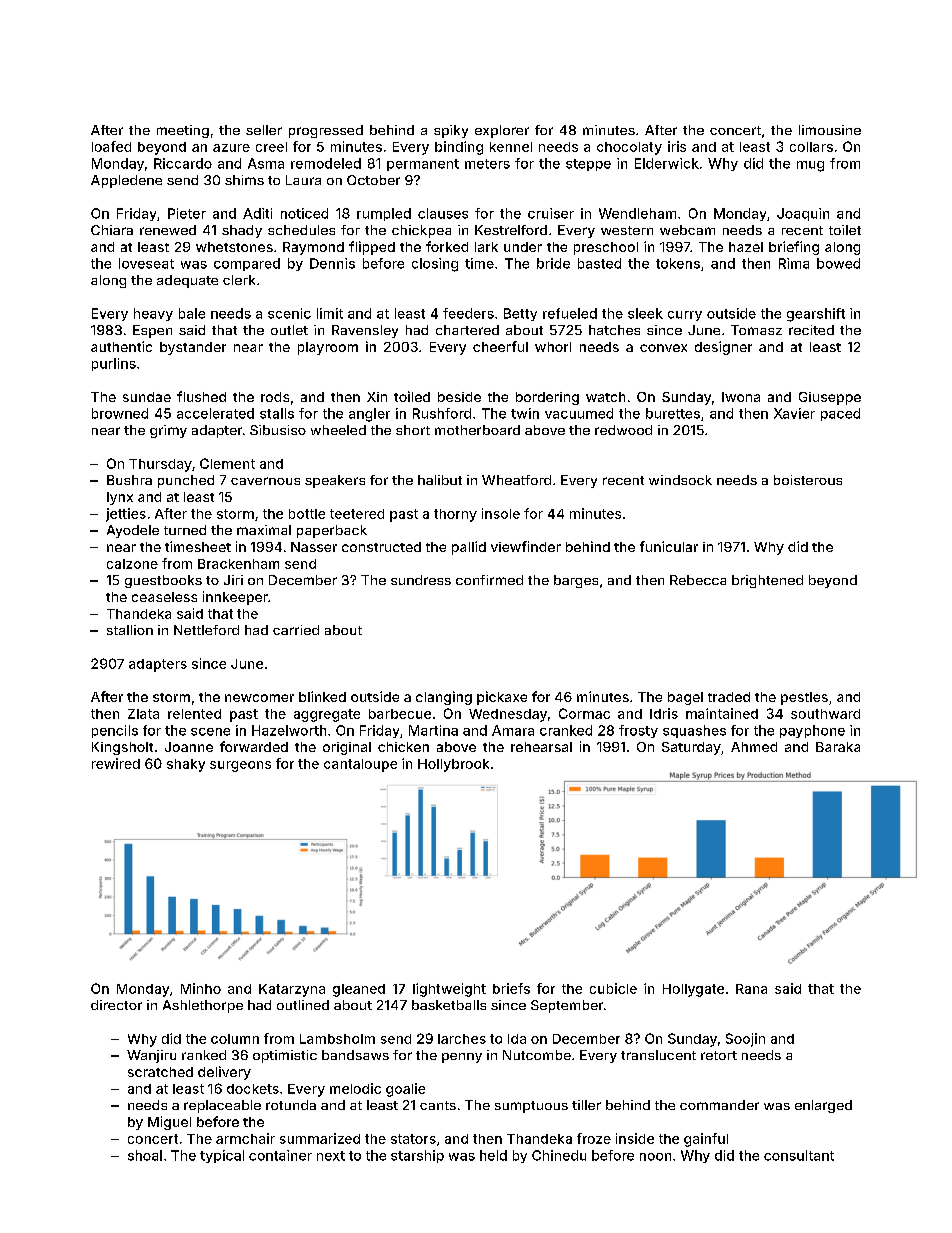 The width and height of the page is (952, 1233). I want to click on boisterous, so click(808, 480).
